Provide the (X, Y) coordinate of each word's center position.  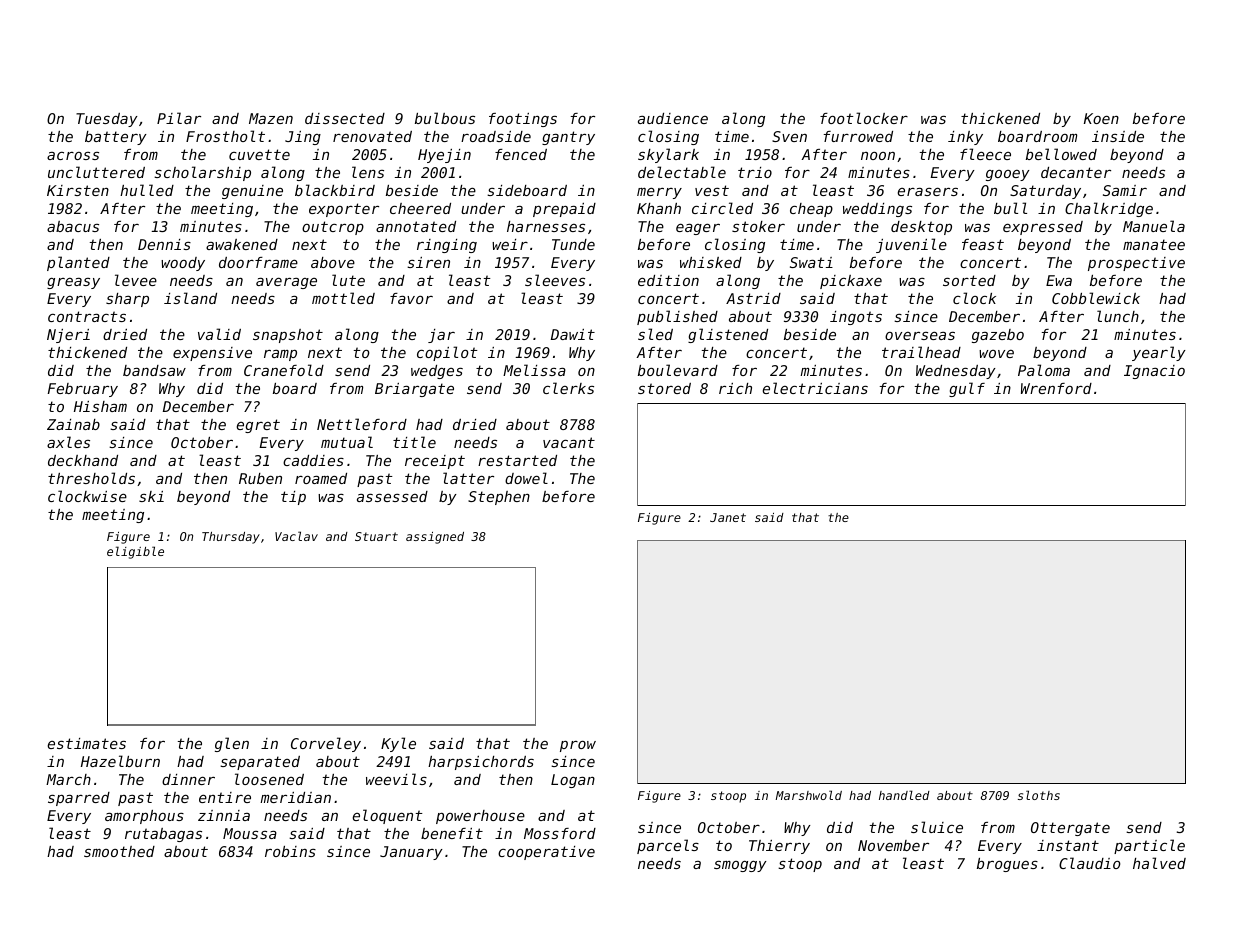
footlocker (864, 118)
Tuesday (107, 120)
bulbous (445, 118)
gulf (967, 389)
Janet (728, 517)
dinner (188, 779)
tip (293, 498)
